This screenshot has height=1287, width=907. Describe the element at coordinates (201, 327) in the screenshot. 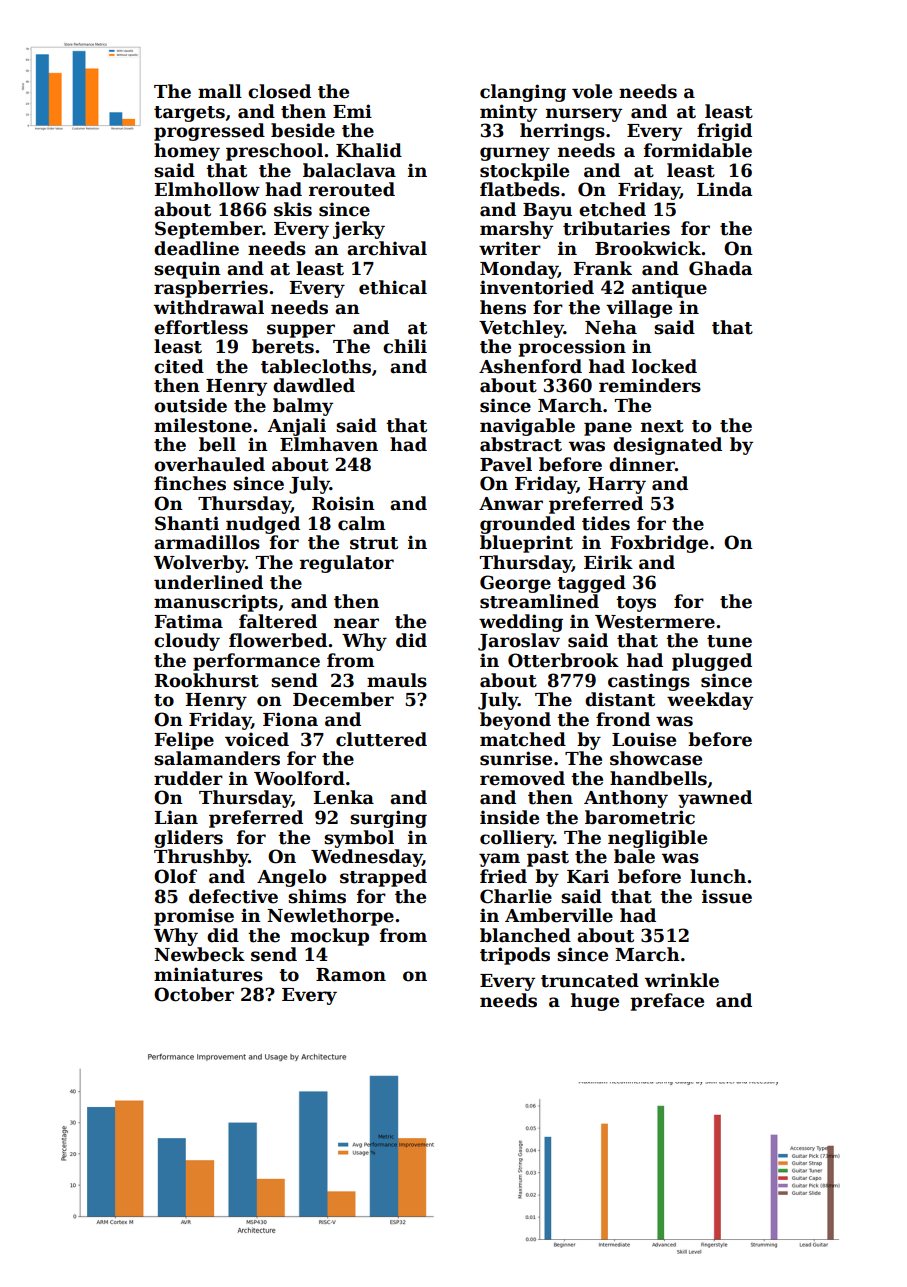

I see `effortless` at that location.
